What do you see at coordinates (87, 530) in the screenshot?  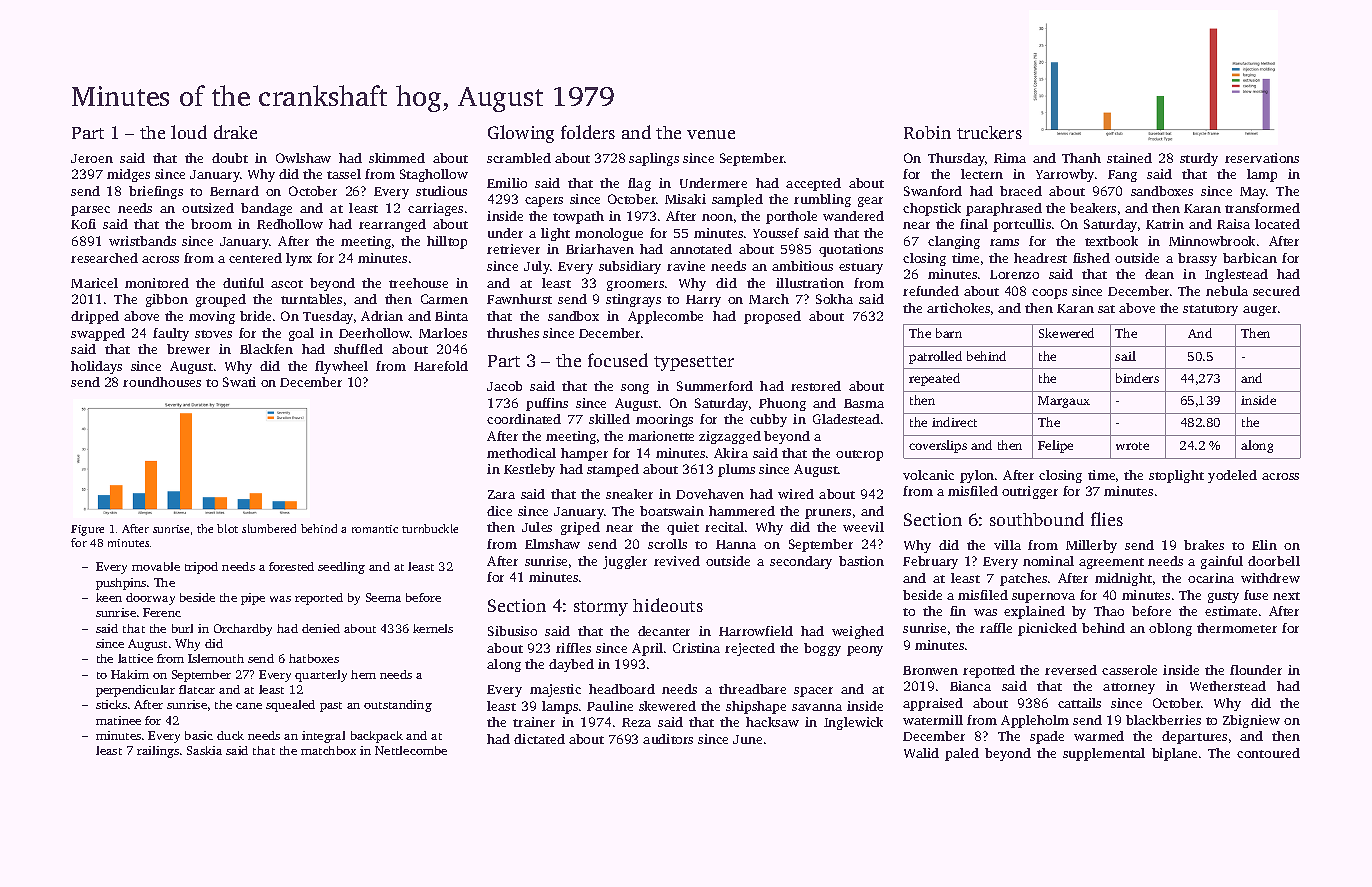 I see `Figure` at bounding box center [87, 530].
